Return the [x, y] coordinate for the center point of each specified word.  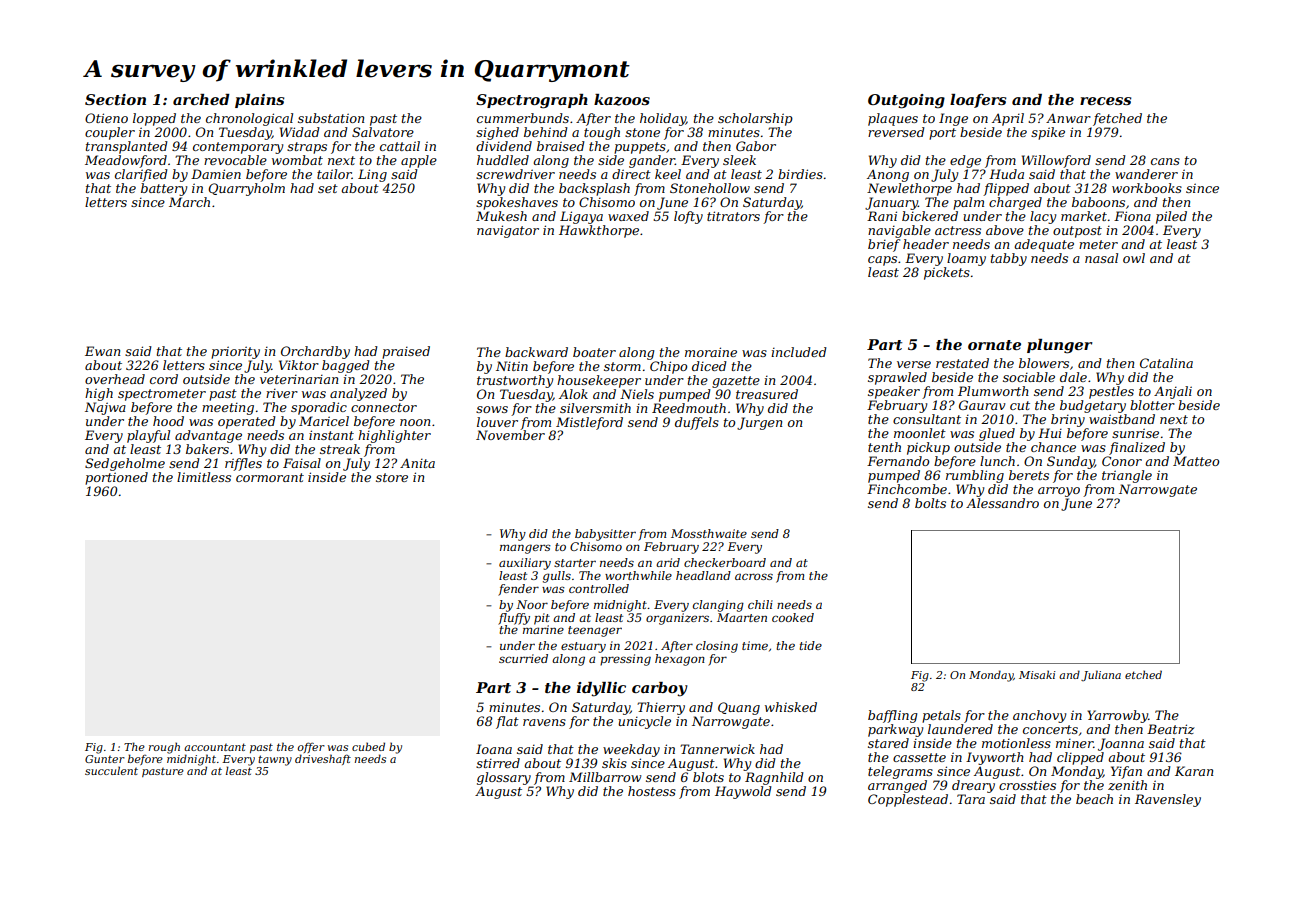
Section [115, 99]
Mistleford [589, 423]
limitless [204, 477]
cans [1165, 161]
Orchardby [315, 352]
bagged [346, 366]
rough [164, 748]
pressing [625, 660]
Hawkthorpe [599, 231]
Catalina [1166, 363]
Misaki [1037, 674]
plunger [1059, 346]
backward [536, 352]
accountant [215, 747]
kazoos [622, 100]
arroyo [1059, 492]
